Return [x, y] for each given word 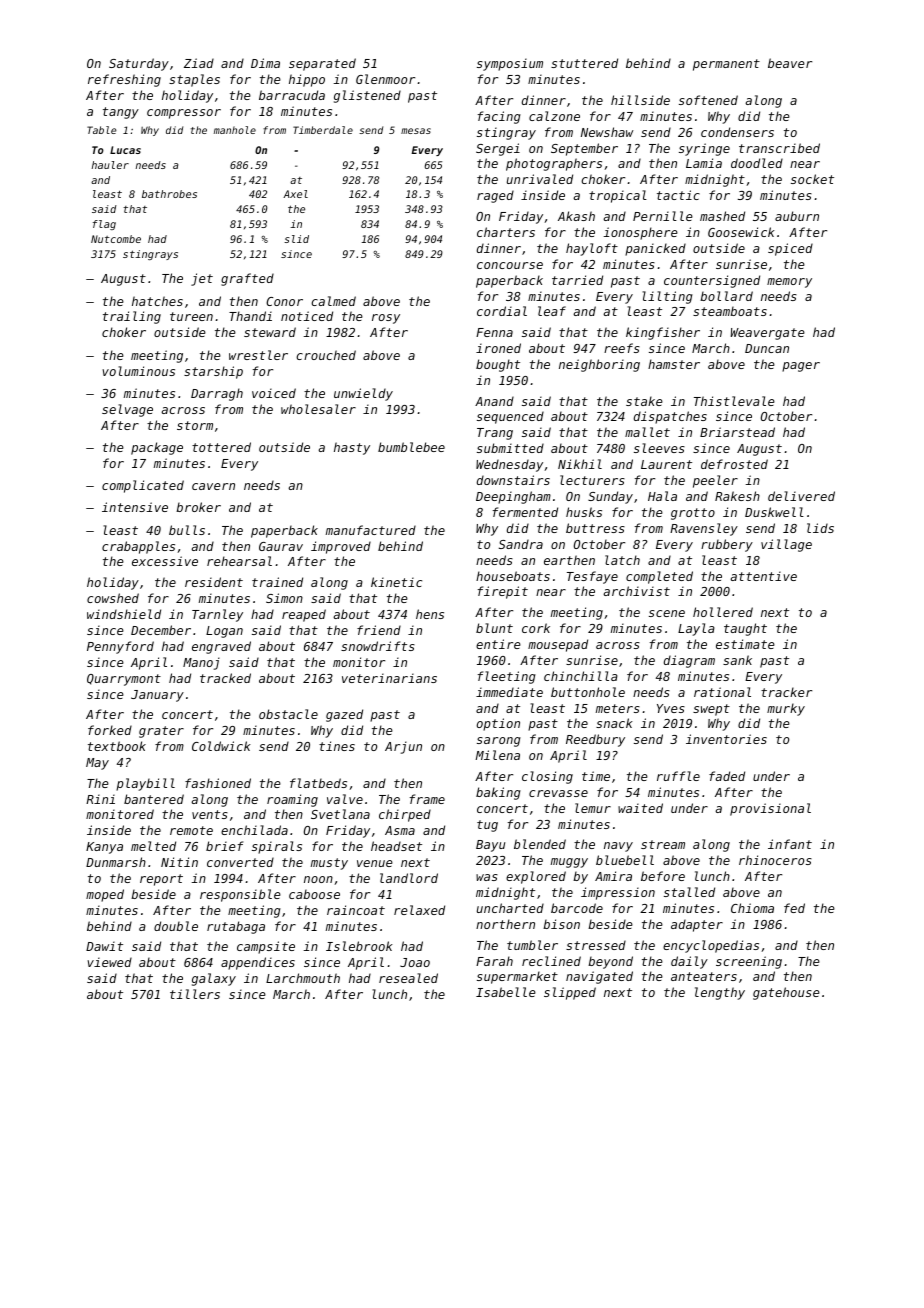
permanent [726, 65]
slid [296, 239]
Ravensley [704, 529]
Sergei [498, 149]
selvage [127, 410]
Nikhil [580, 464]
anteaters [704, 976]
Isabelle [506, 992]
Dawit [104, 946]
